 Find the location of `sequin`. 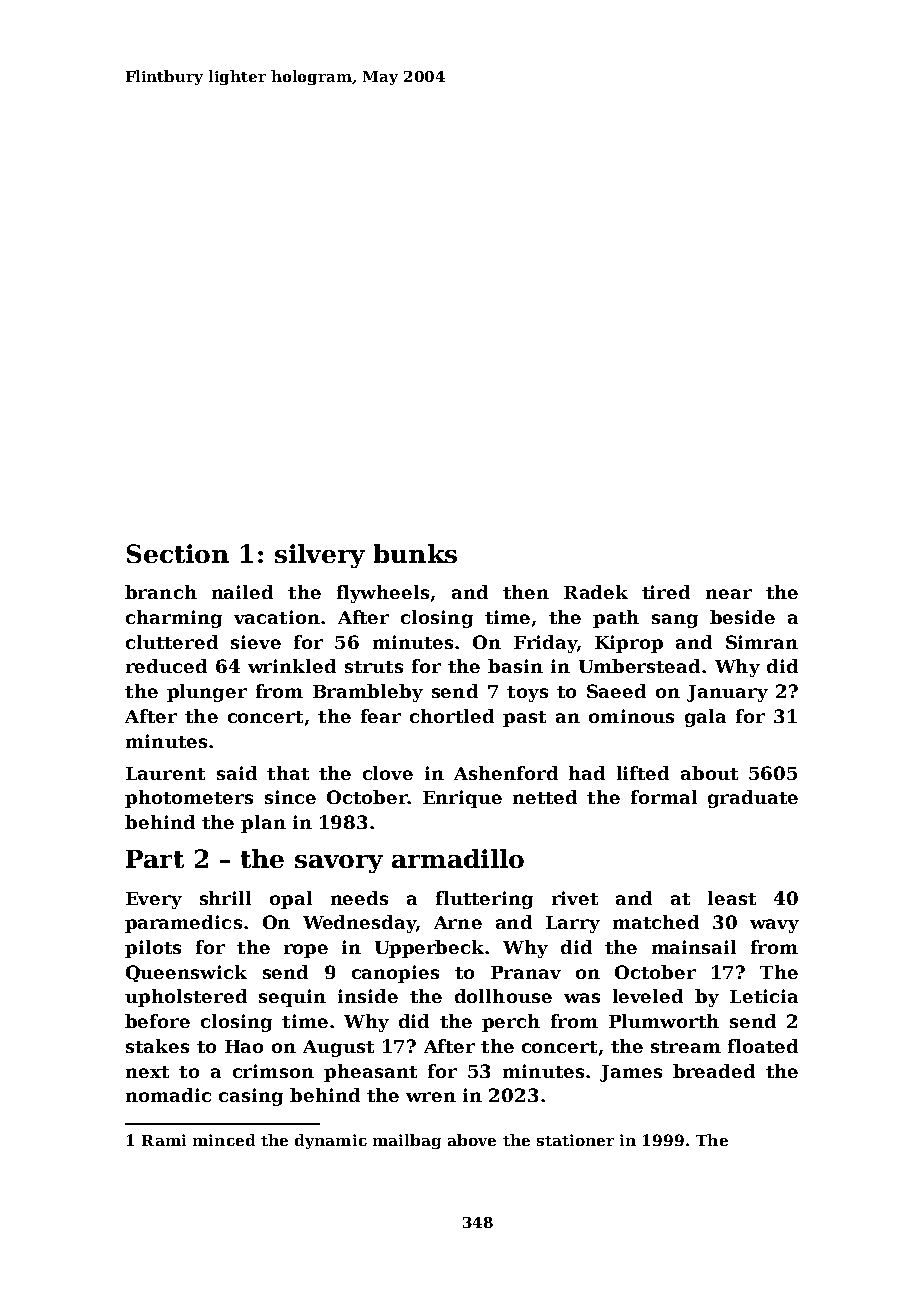

sequin is located at coordinates (292, 998).
